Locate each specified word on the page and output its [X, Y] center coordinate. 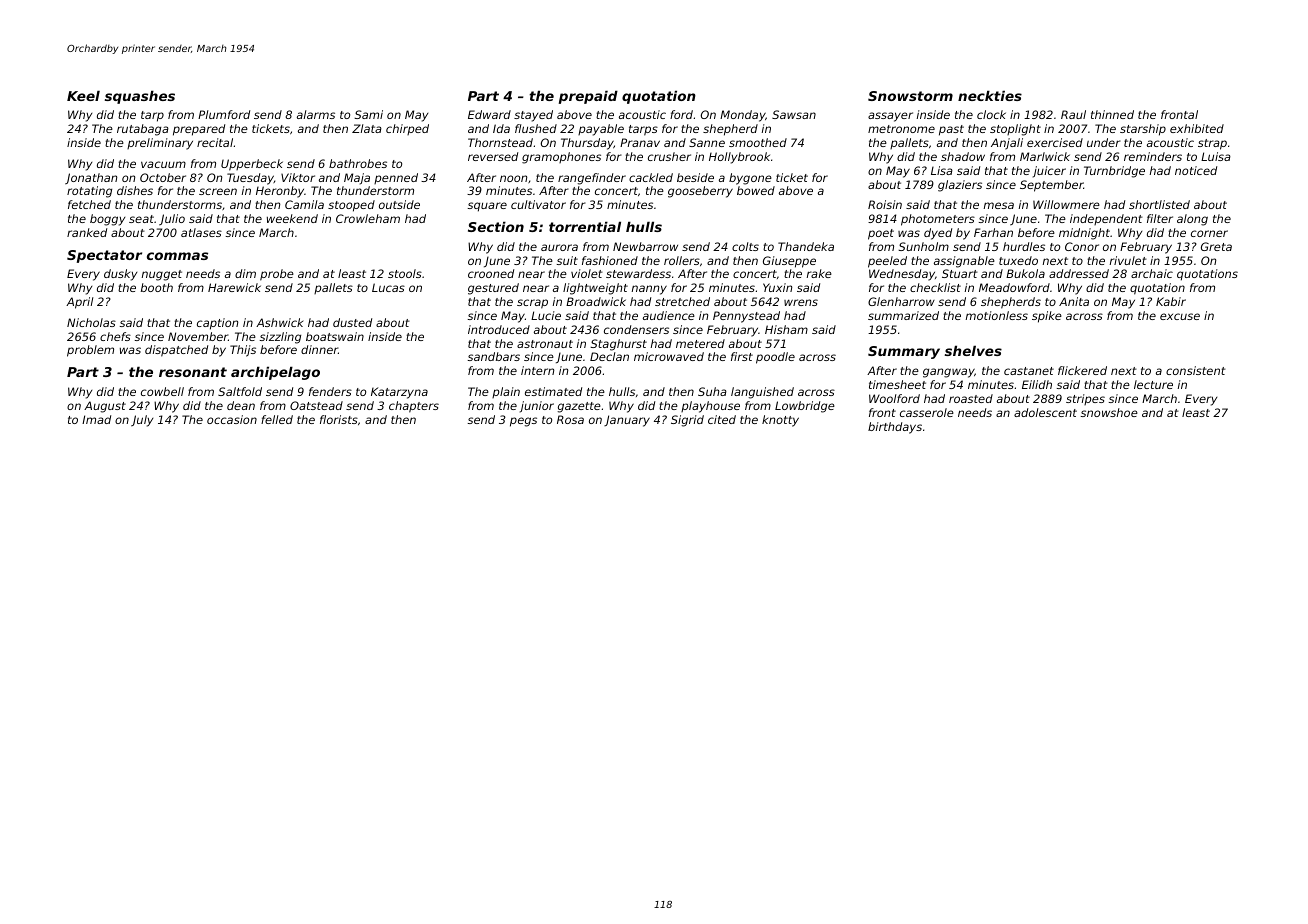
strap [1212, 144]
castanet [1029, 371]
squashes [140, 97]
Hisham [786, 329]
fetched [89, 204]
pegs [523, 422]
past [951, 130]
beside [695, 177]
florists [339, 419]
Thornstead [500, 142]
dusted [352, 322]
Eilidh [1037, 384]
